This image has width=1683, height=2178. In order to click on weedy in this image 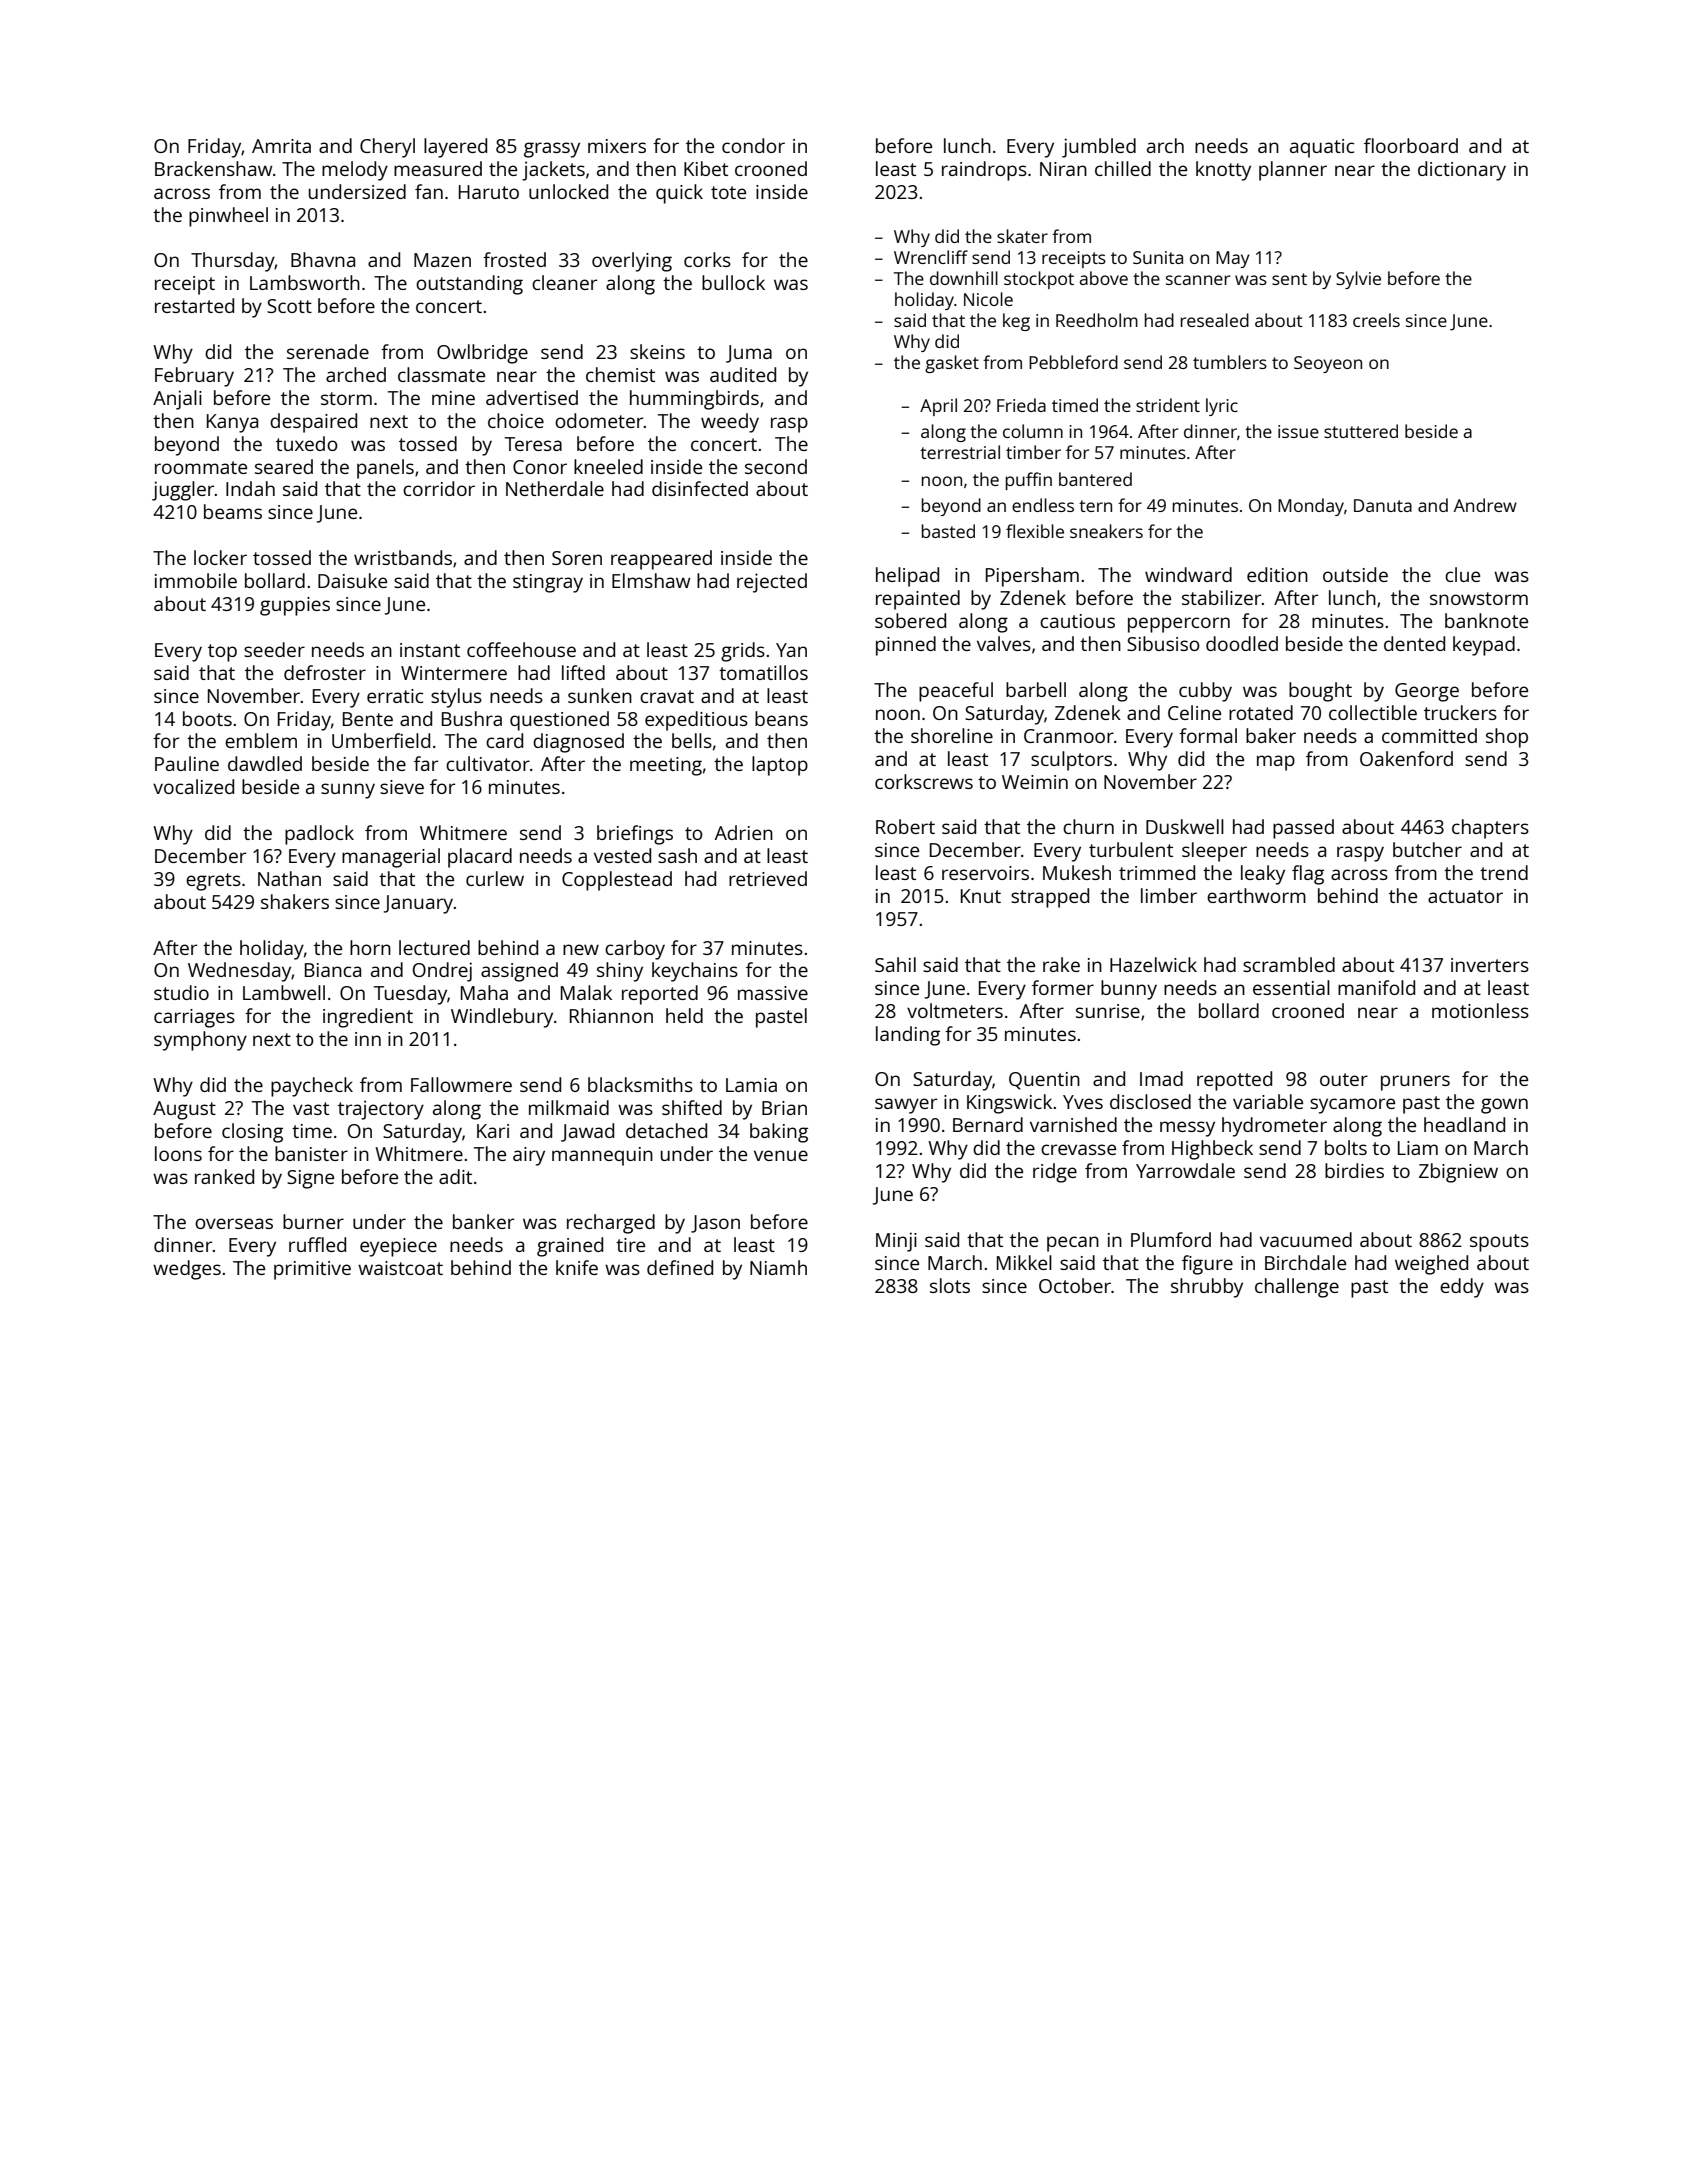, I will do `click(730, 423)`.
